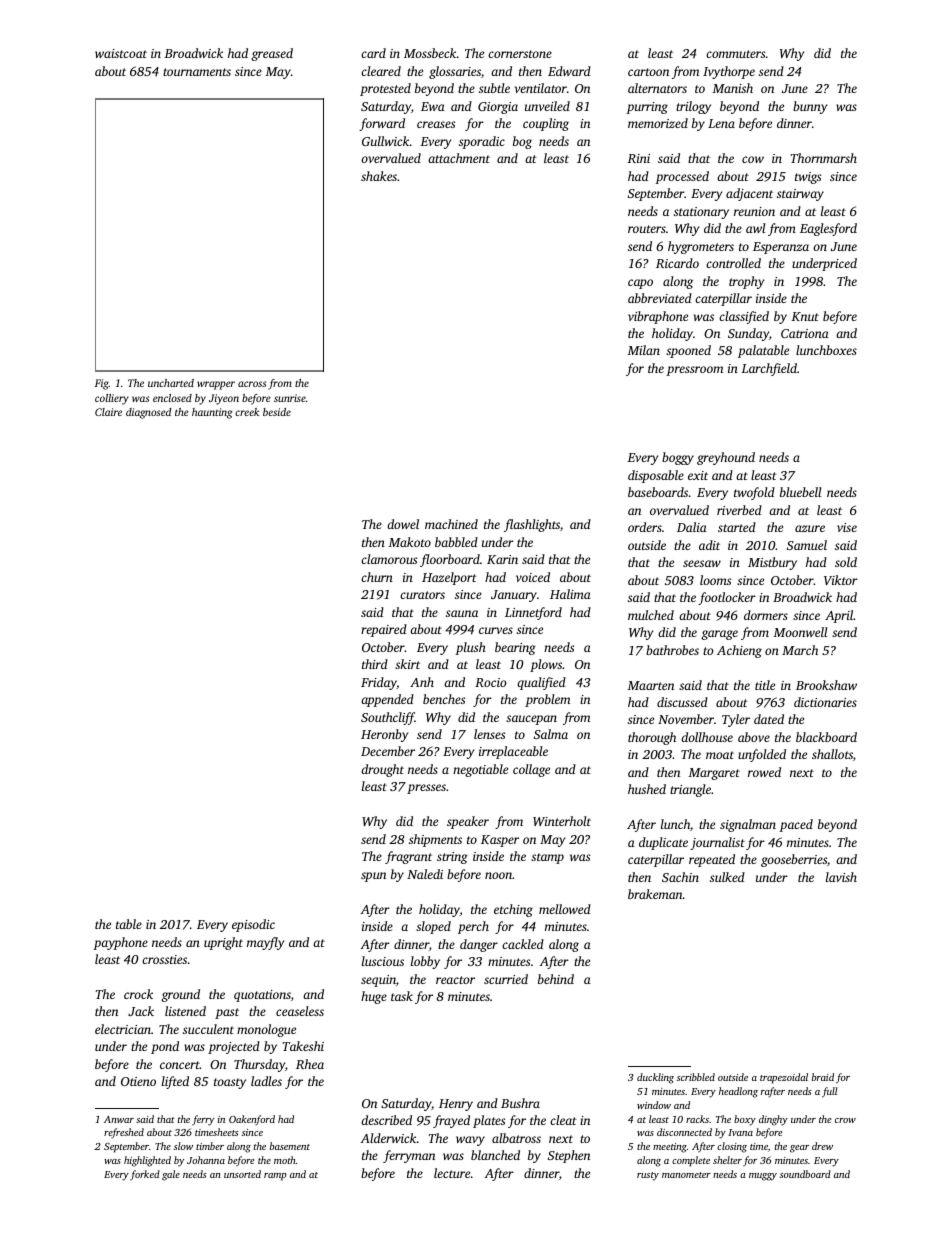  I want to click on shakes, so click(379, 176).
